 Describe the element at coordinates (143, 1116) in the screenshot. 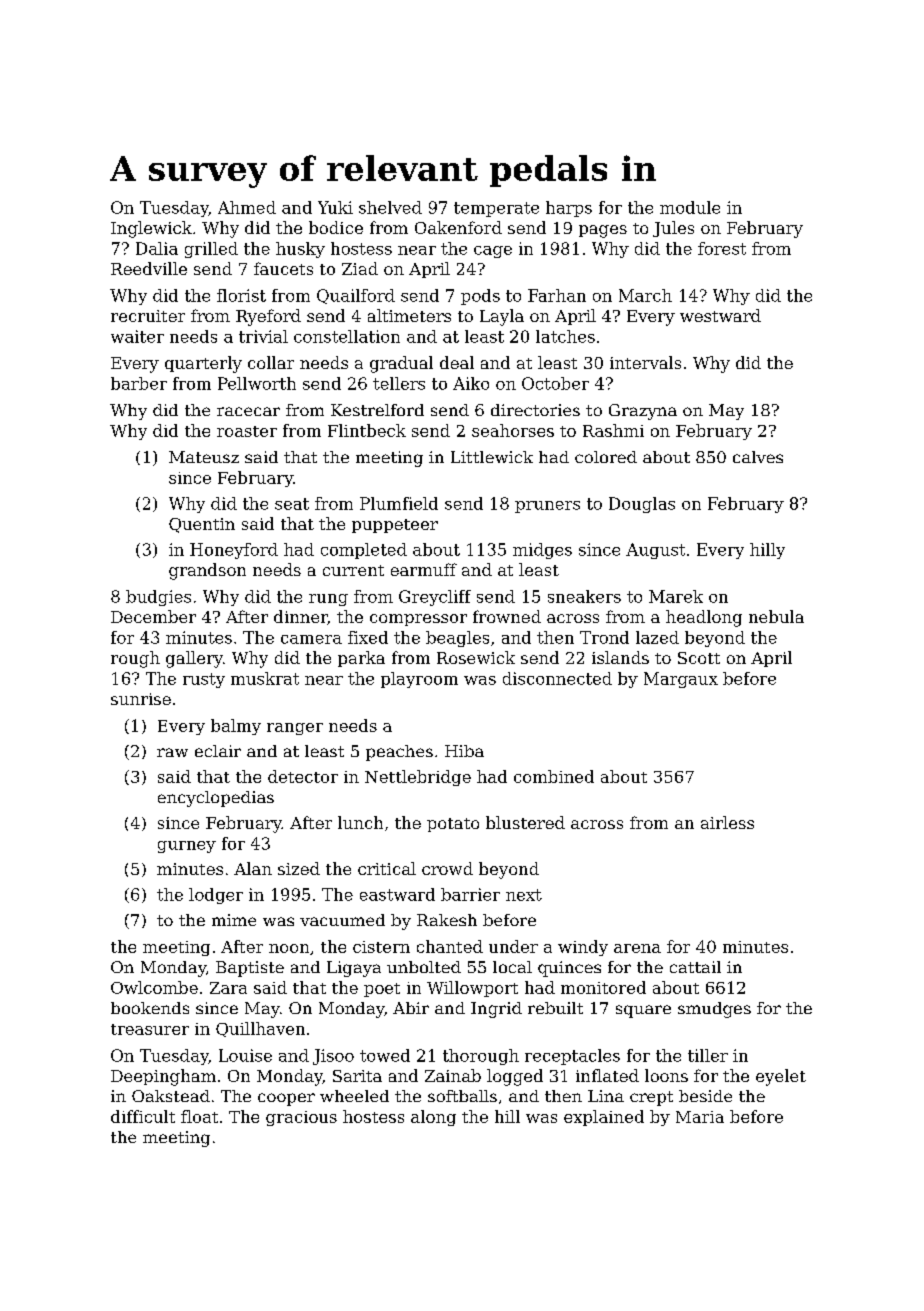

I see `difficult` at that location.
